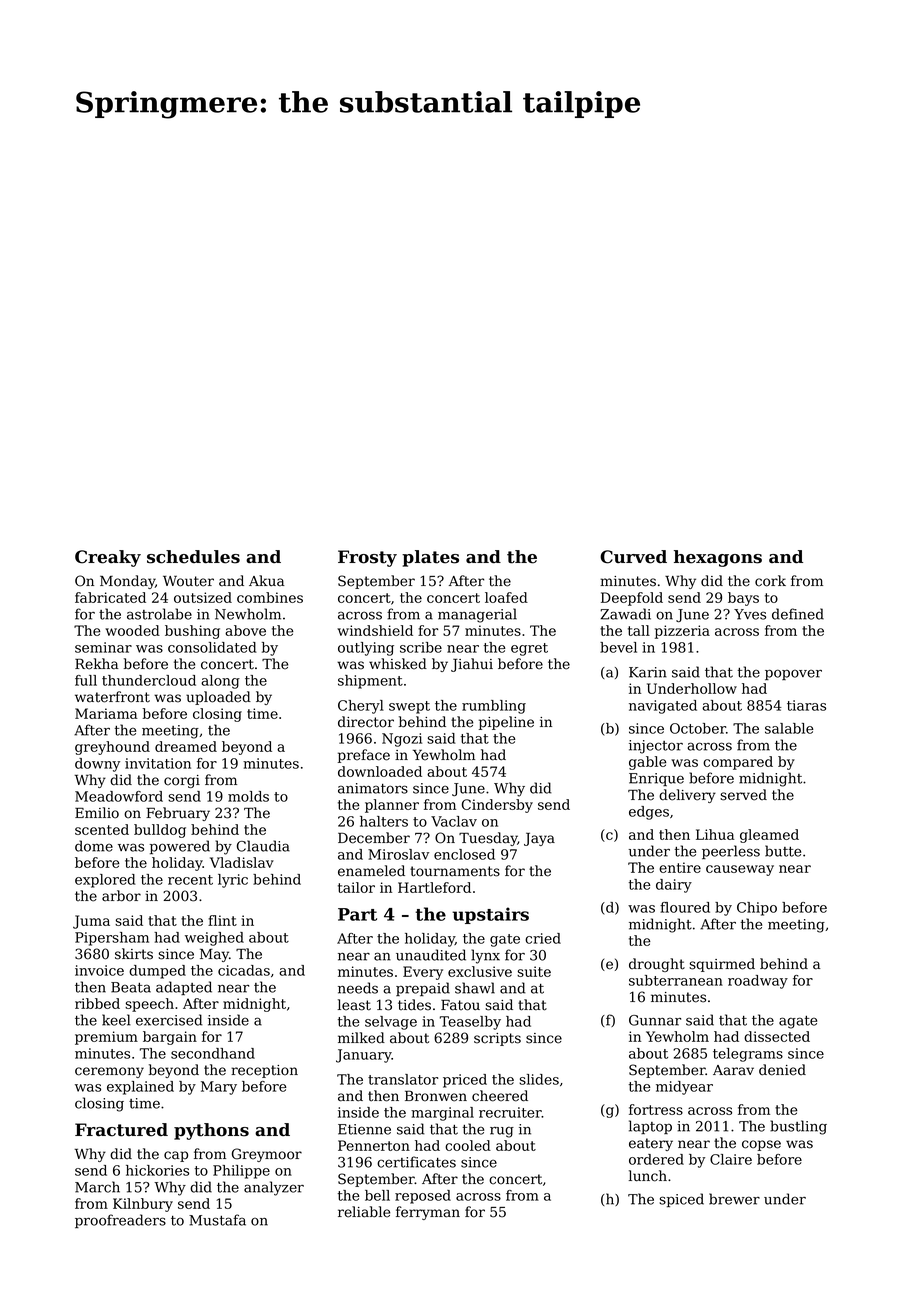 The image size is (908, 1316). Describe the element at coordinates (274, 1188) in the page. I see `analyzer` at that location.
